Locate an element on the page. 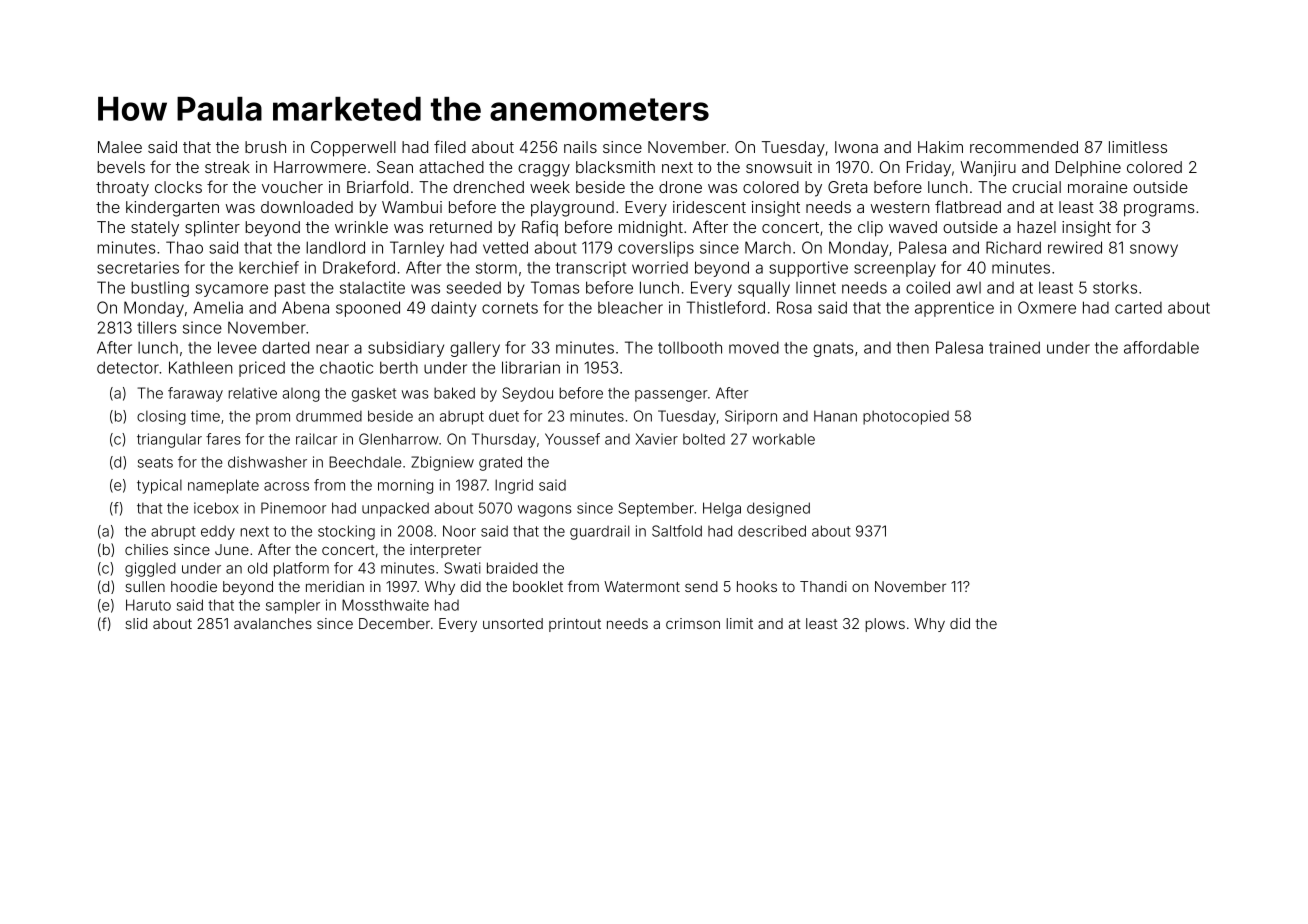  recommended is located at coordinates (1024, 147).
